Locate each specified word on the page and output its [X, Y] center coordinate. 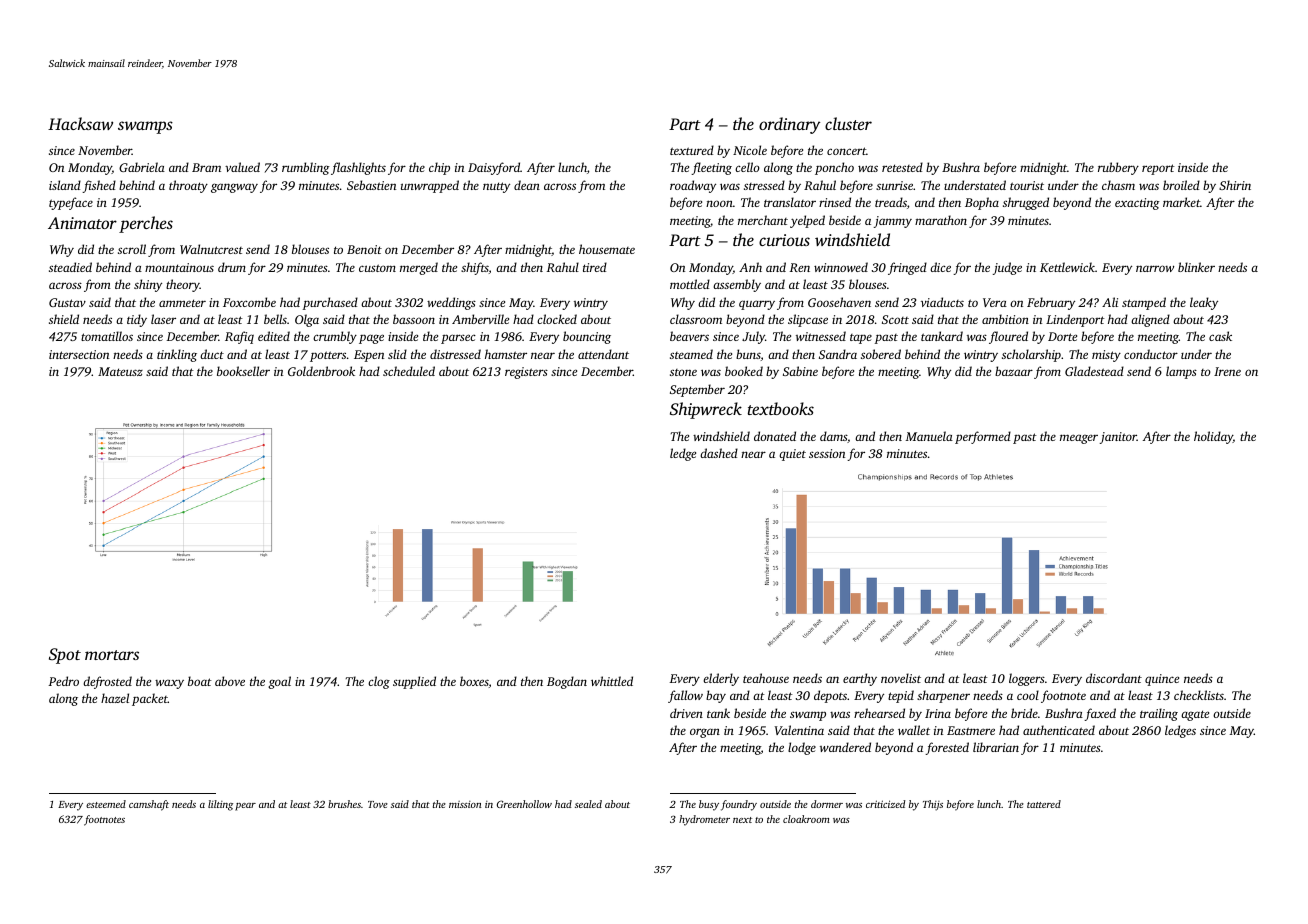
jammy [893, 222]
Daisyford [494, 168]
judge [1007, 268]
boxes [474, 681]
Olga [307, 320]
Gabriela [142, 167]
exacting [1137, 204]
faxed [1100, 714]
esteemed [106, 804]
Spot [65, 656]
